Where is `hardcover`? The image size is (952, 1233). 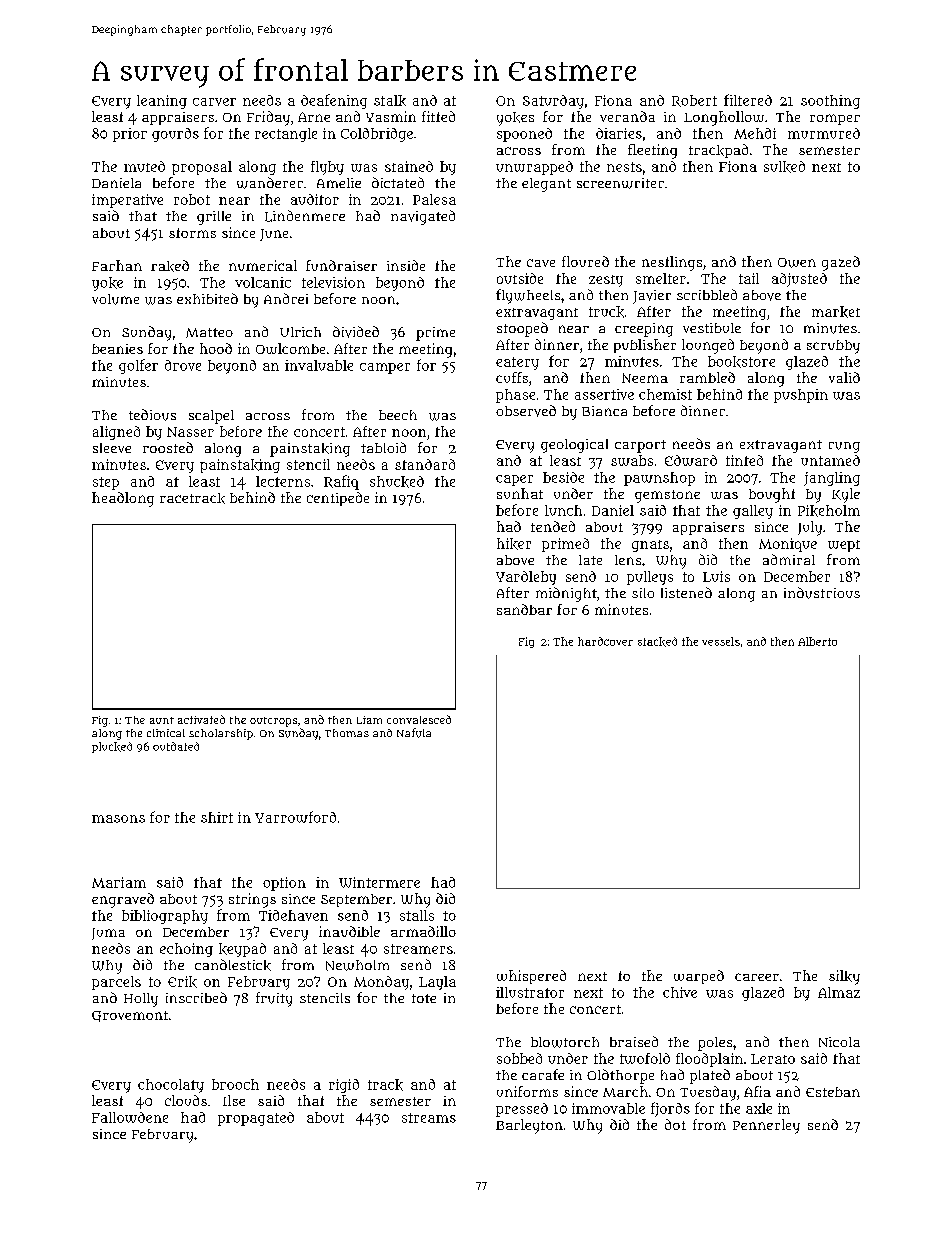
hardcover is located at coordinates (605, 641).
